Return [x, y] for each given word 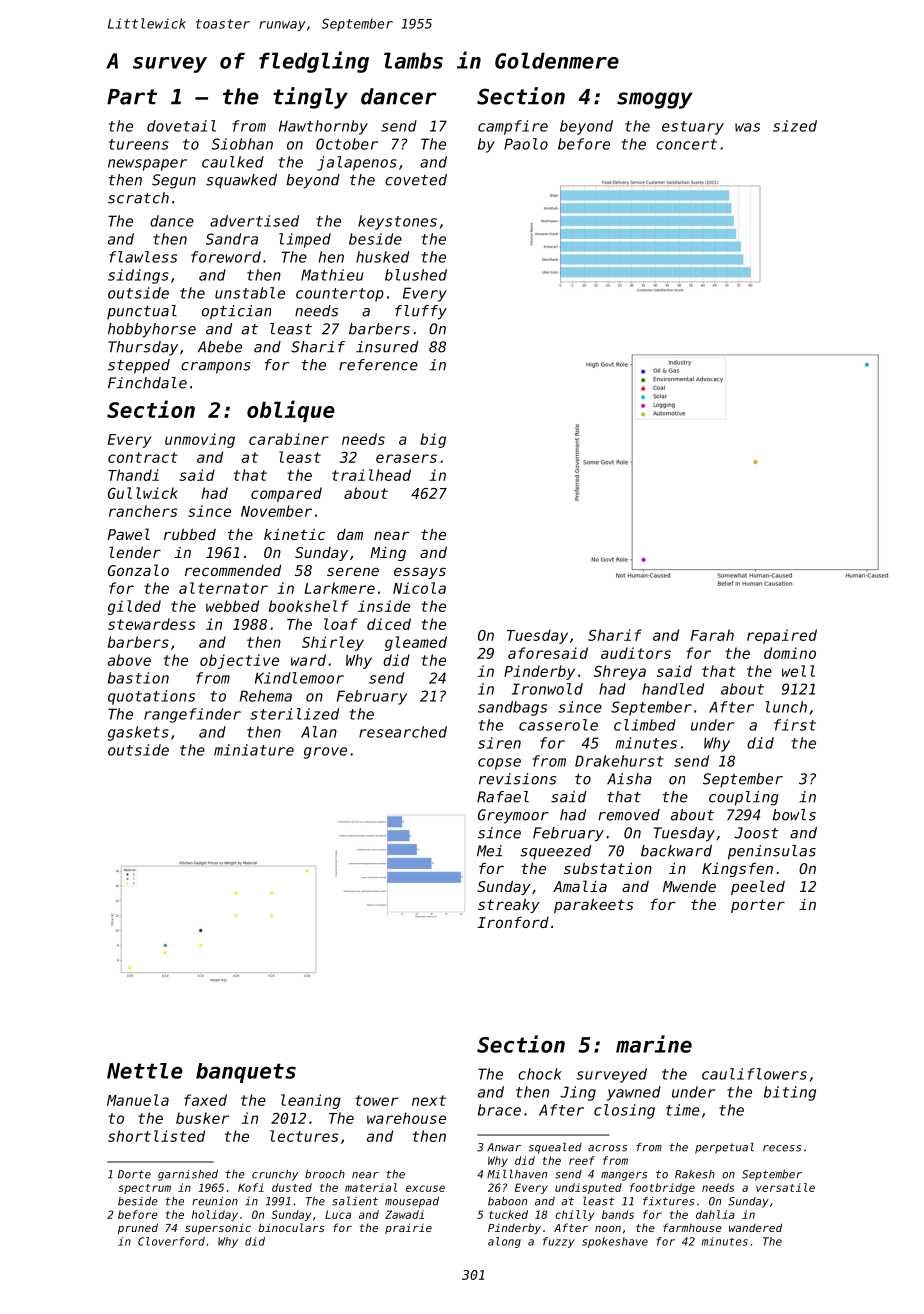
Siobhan [242, 144]
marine [654, 1044]
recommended [233, 570]
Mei [489, 851]
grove [325, 753]
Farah [712, 635]
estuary [693, 128]
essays [420, 573]
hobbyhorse [152, 330]
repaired [782, 636]
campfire [513, 127]
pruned [138, 1228]
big [433, 440]
